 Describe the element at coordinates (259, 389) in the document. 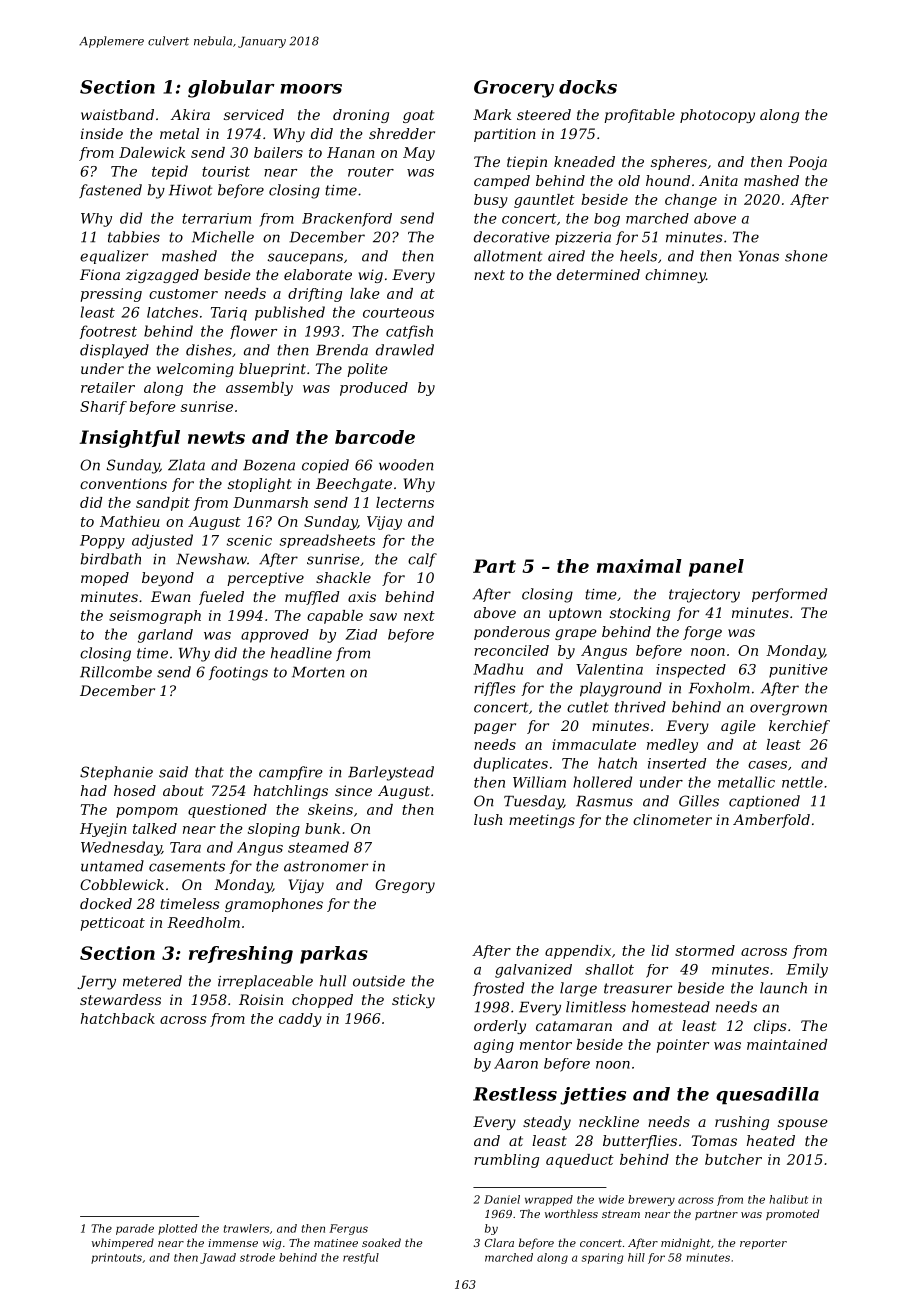

I see `assembly` at that location.
